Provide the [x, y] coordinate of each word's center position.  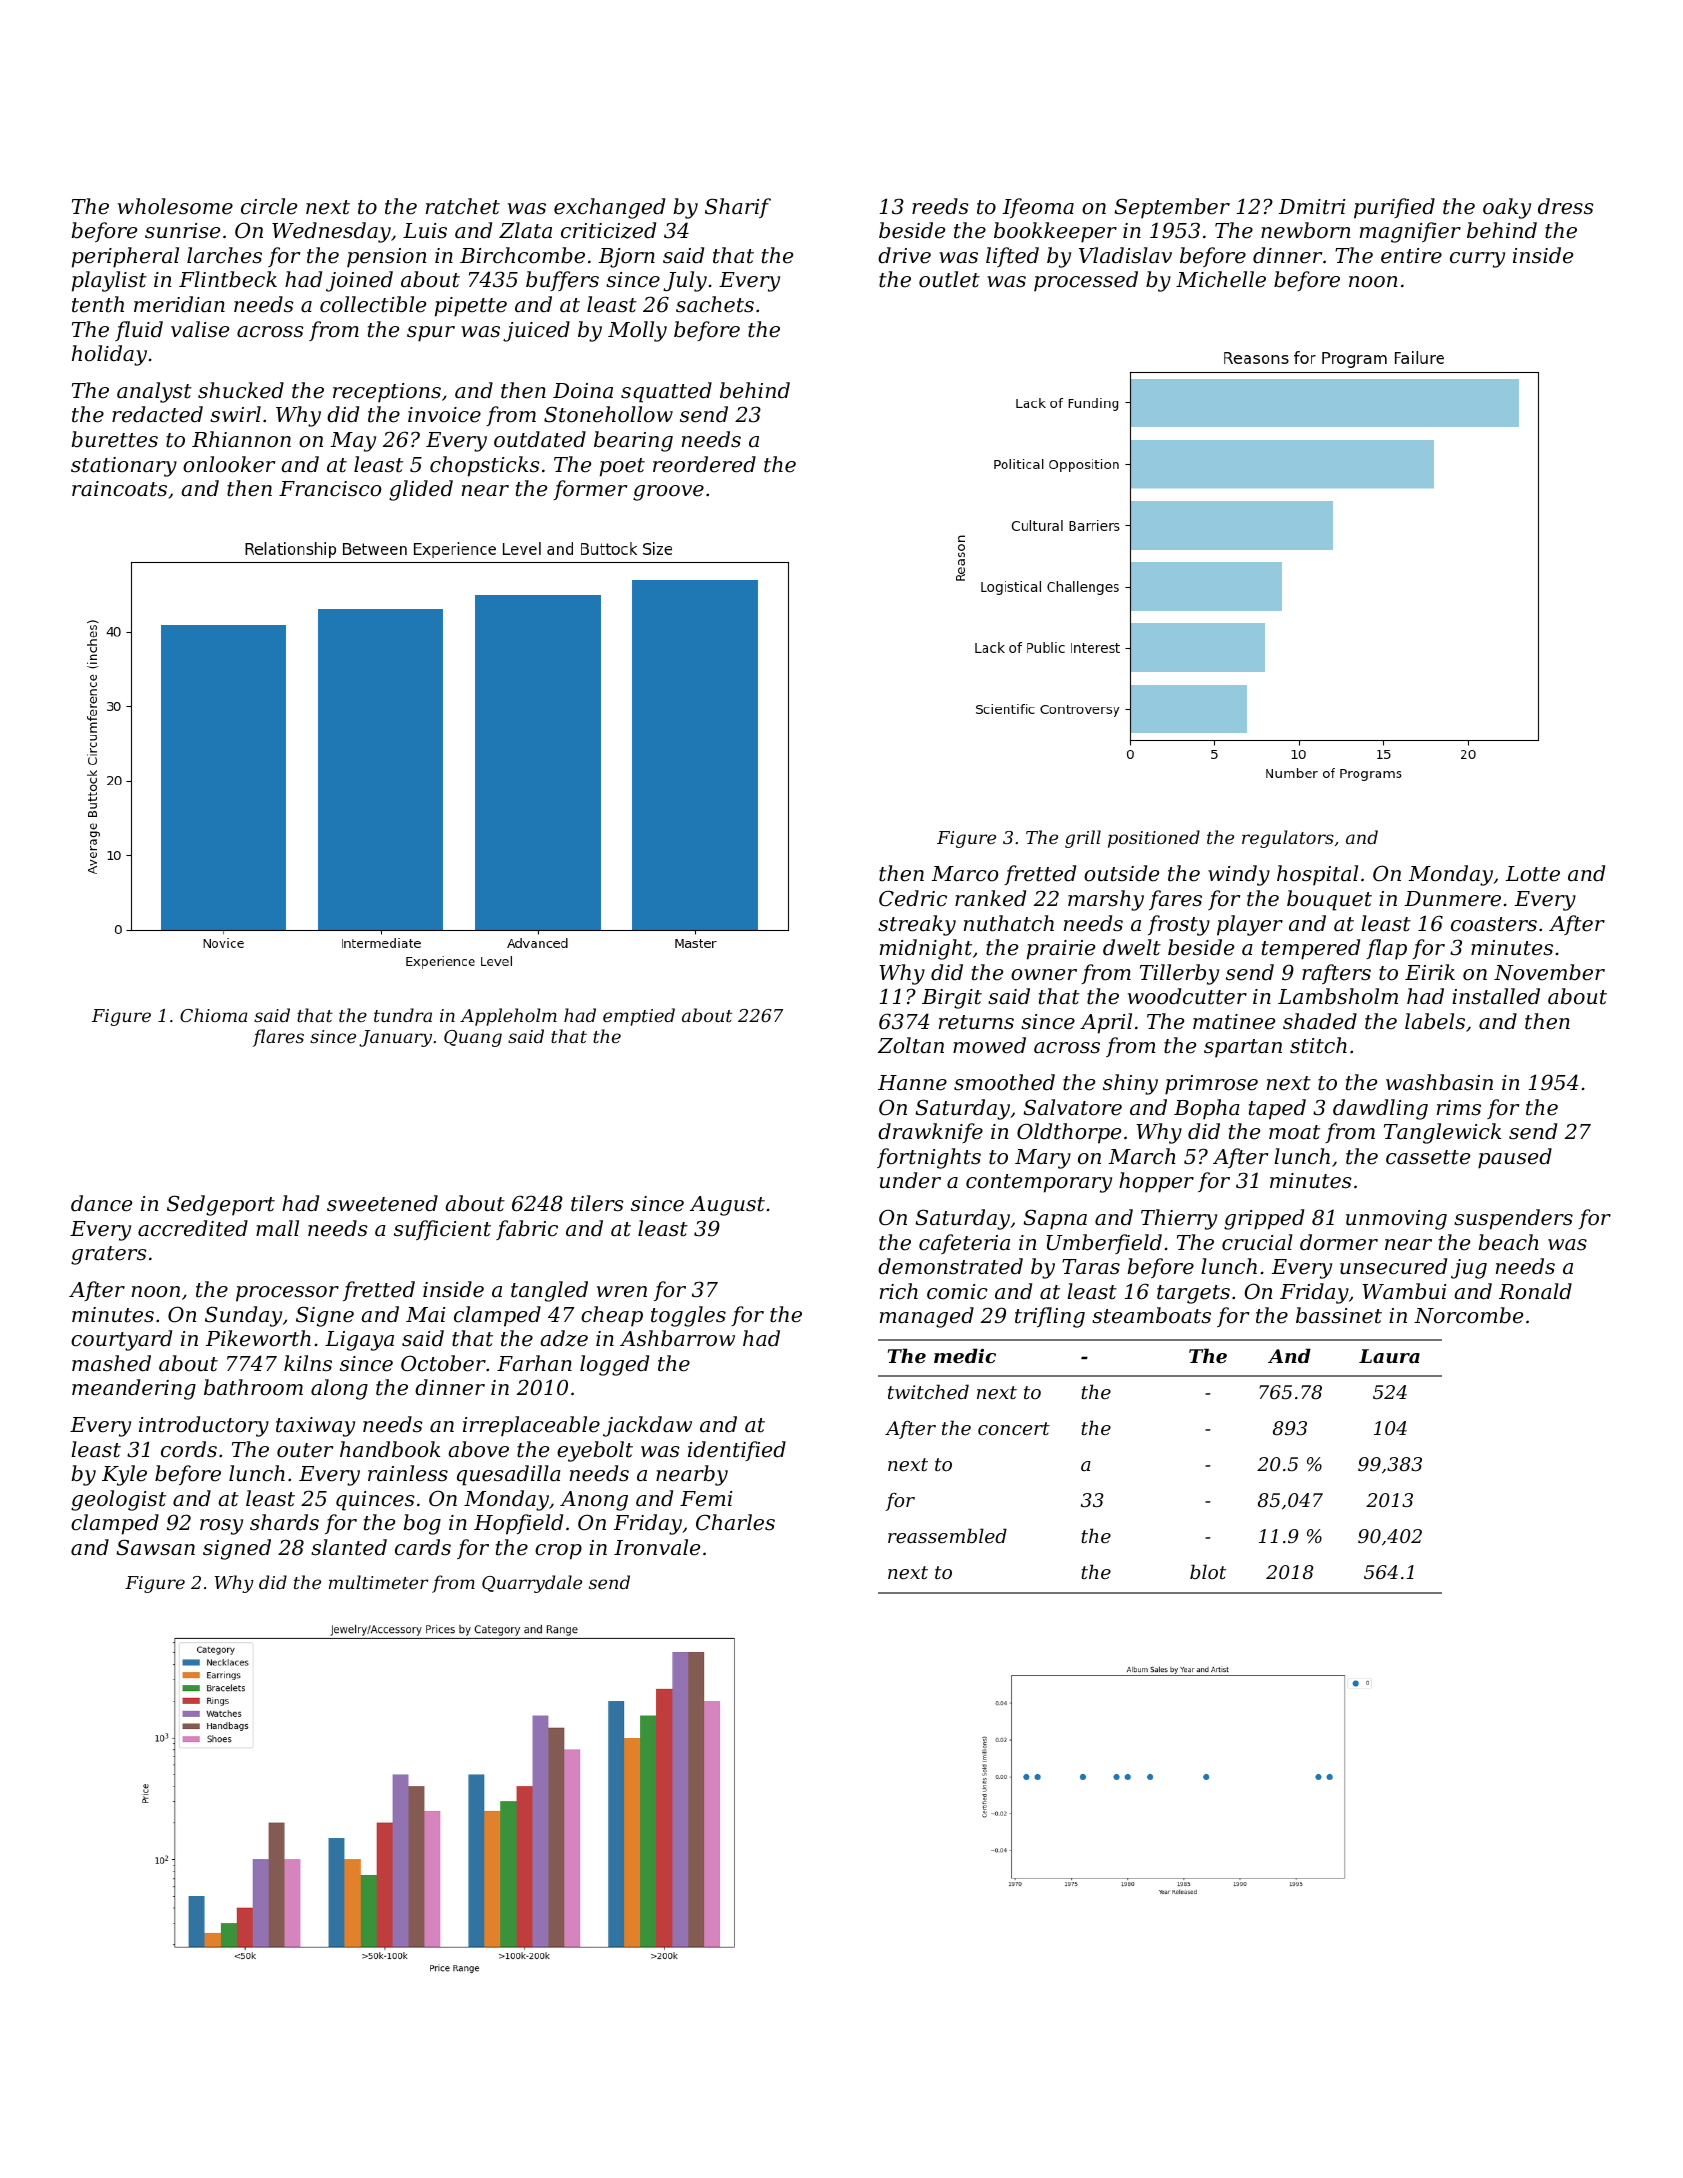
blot [1208, 1571]
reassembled [947, 1535]
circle [269, 206]
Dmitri [1312, 207]
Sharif [738, 208]
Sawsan [155, 1547]
